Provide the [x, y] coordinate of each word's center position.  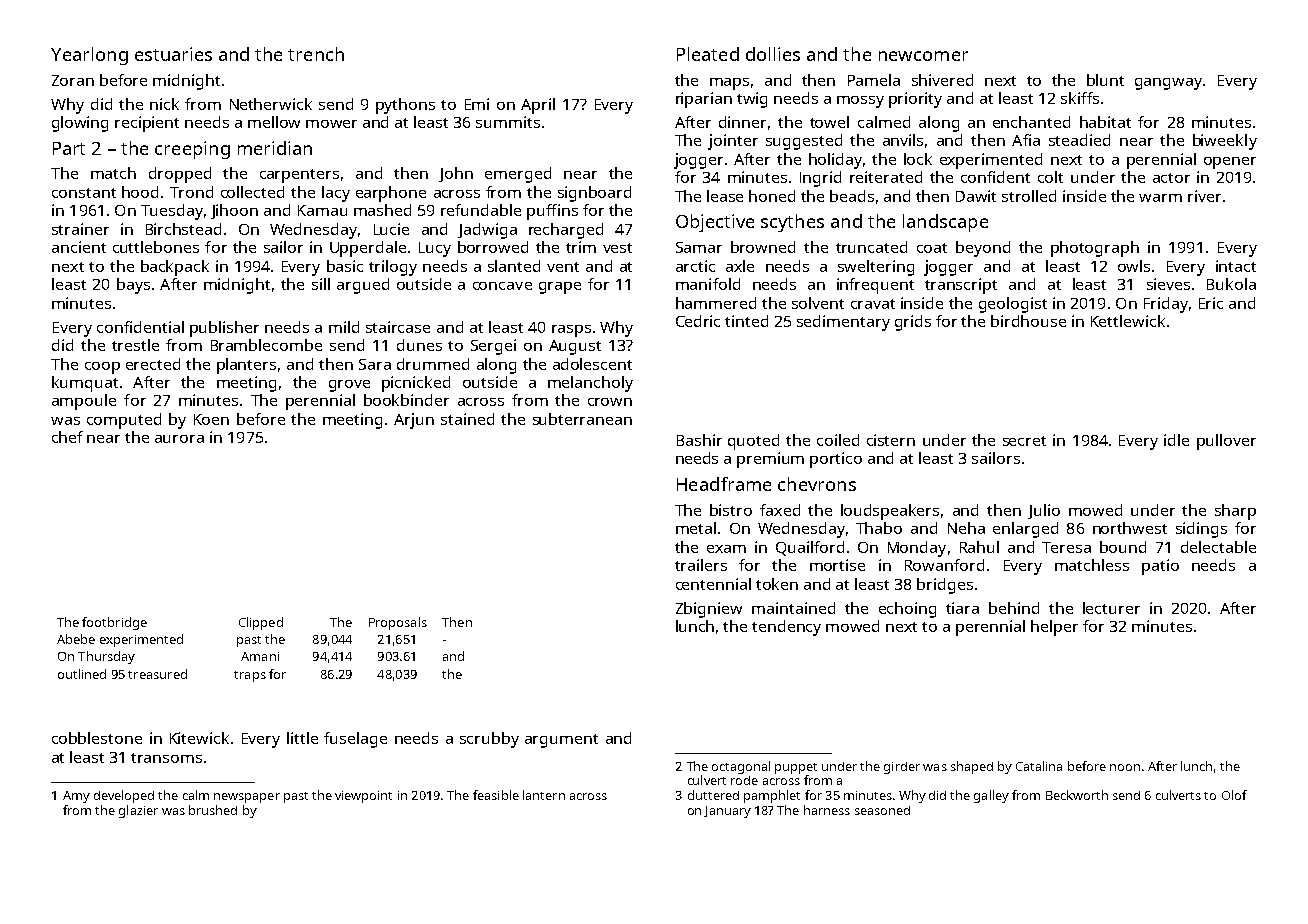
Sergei [493, 347]
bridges [945, 586]
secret [1024, 441]
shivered [942, 80]
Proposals [398, 623]
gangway [1168, 84]
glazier [138, 811]
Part [69, 148]
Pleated [708, 54]
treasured [157, 674]
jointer [733, 142]
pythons [405, 106]
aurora [179, 439]
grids [913, 323]
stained [467, 419]
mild [344, 327]
